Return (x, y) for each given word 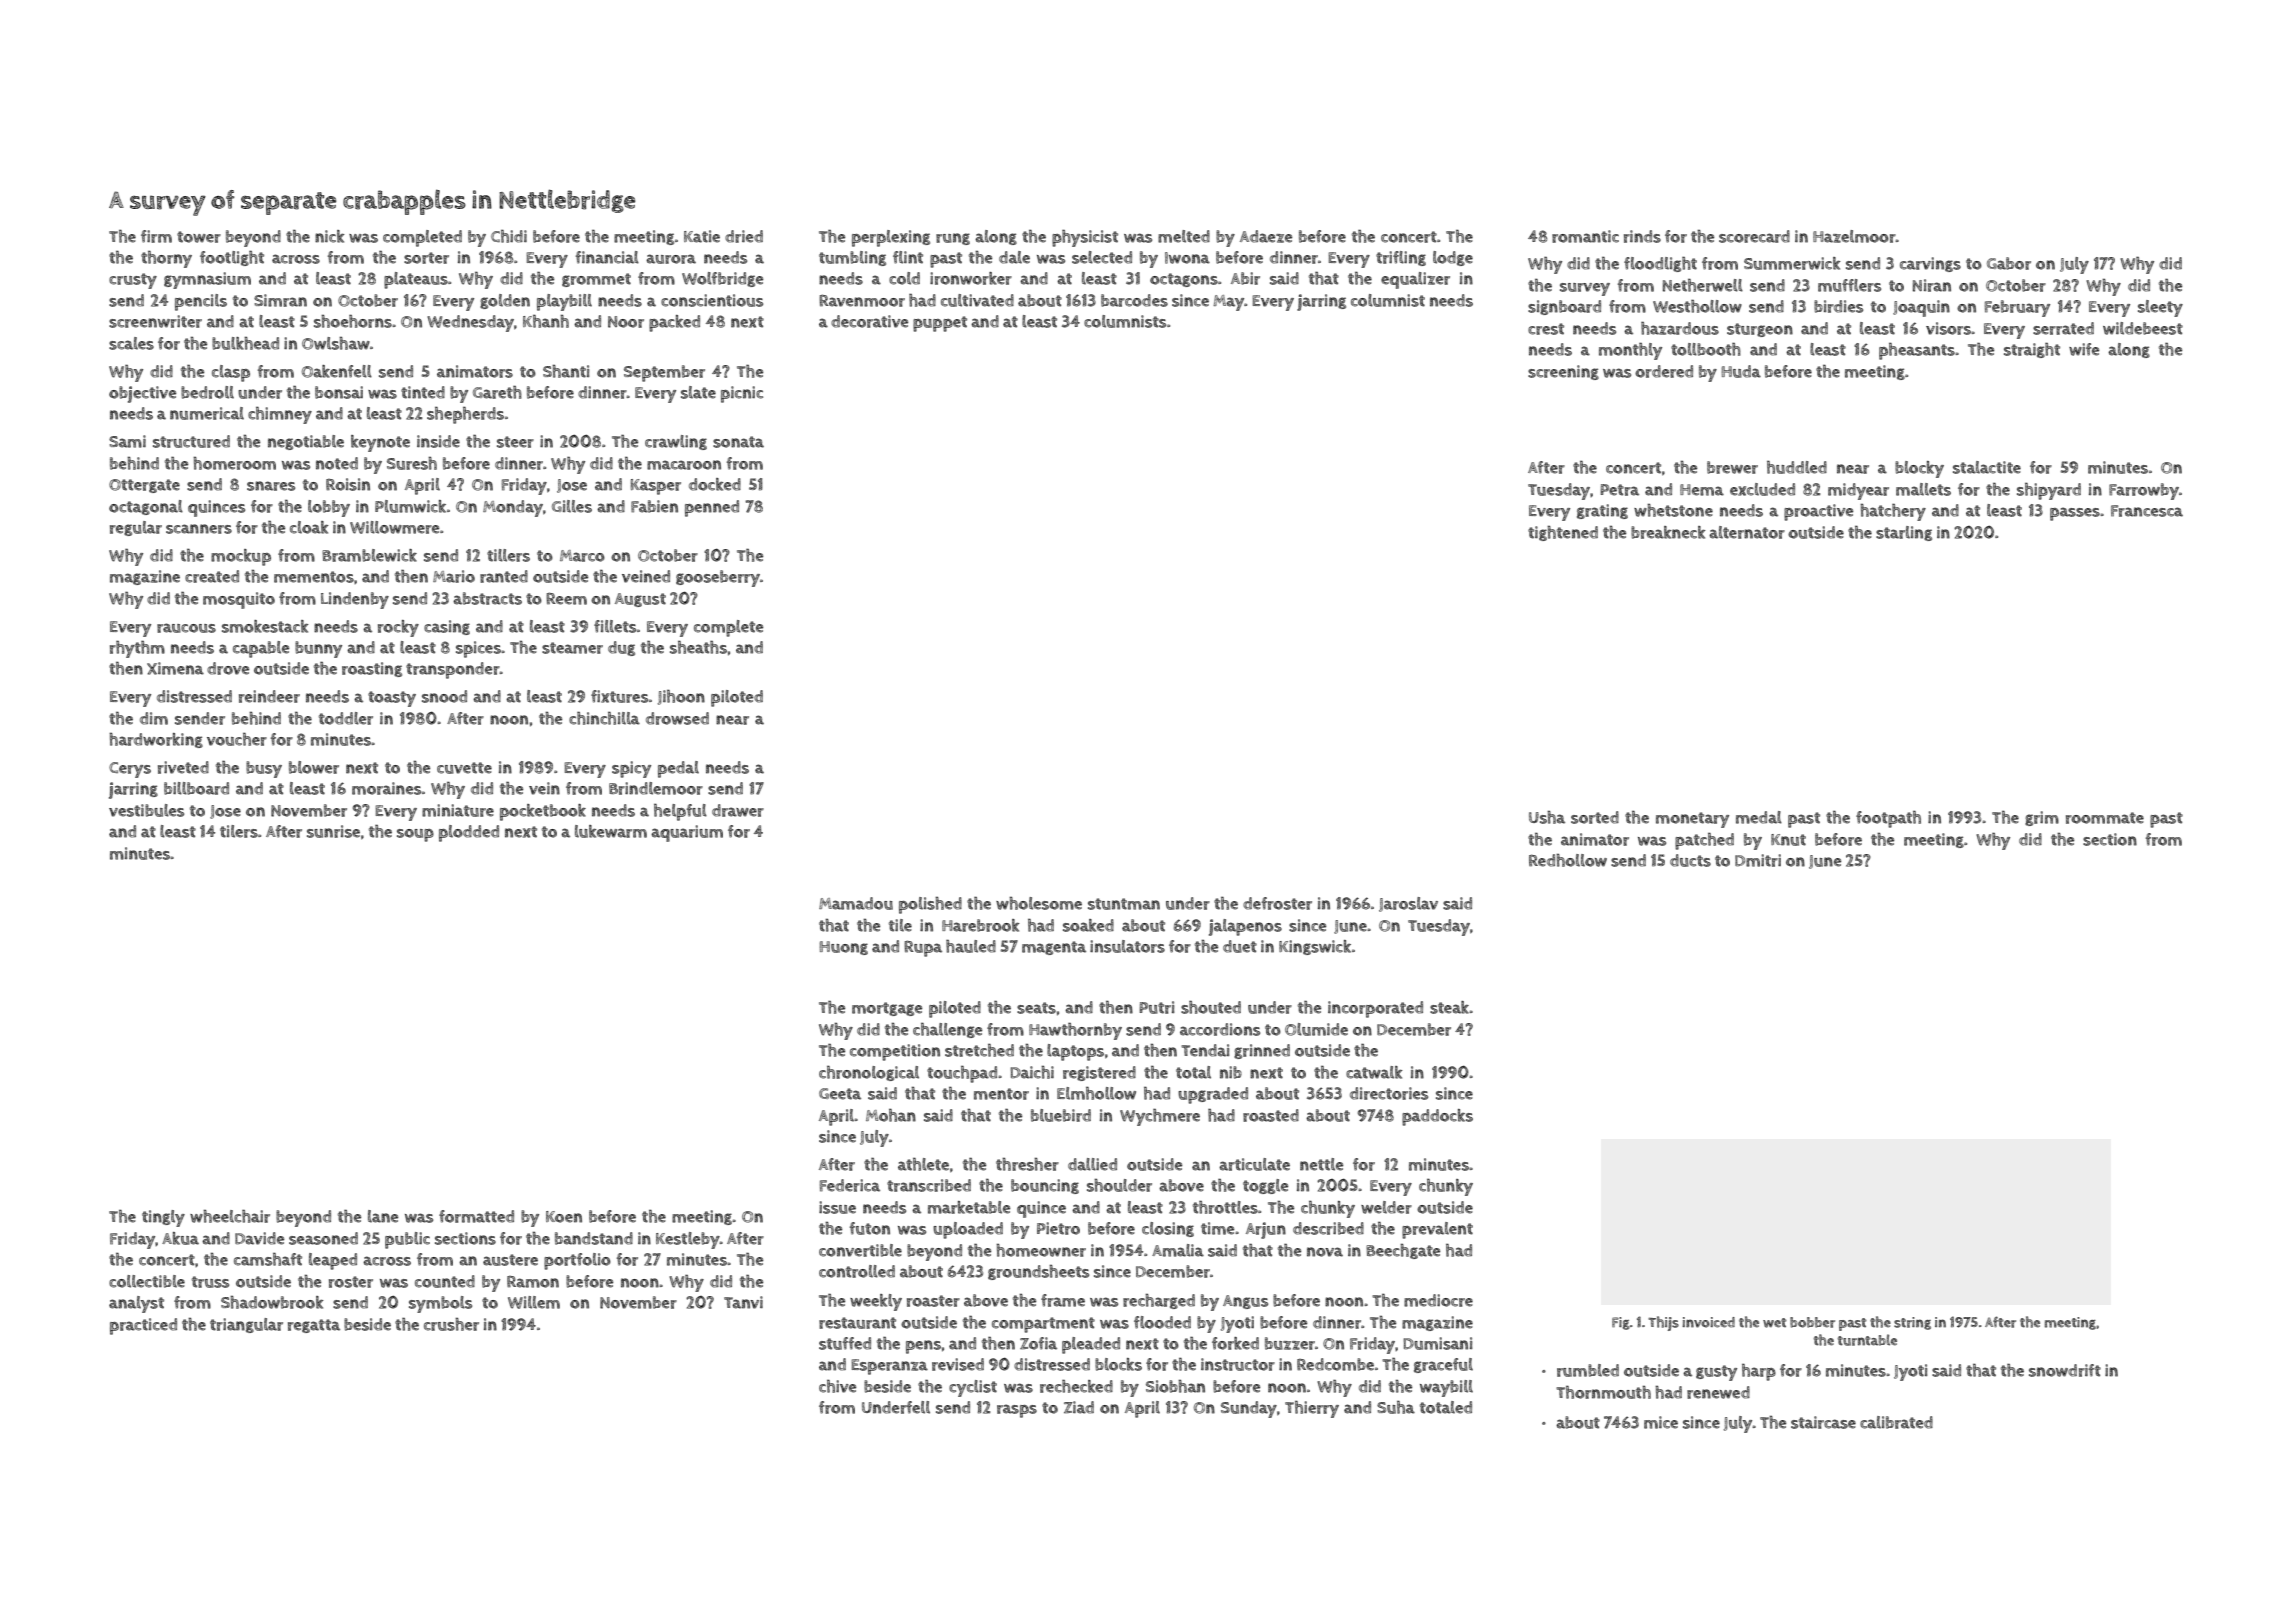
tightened (1563, 533)
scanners (199, 529)
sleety (2160, 308)
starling (1904, 533)
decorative (869, 321)
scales (131, 343)
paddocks (1437, 1117)
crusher (451, 1324)
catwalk (1374, 1072)
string (1912, 1323)
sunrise (333, 831)
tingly (163, 1218)
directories (1389, 1093)
